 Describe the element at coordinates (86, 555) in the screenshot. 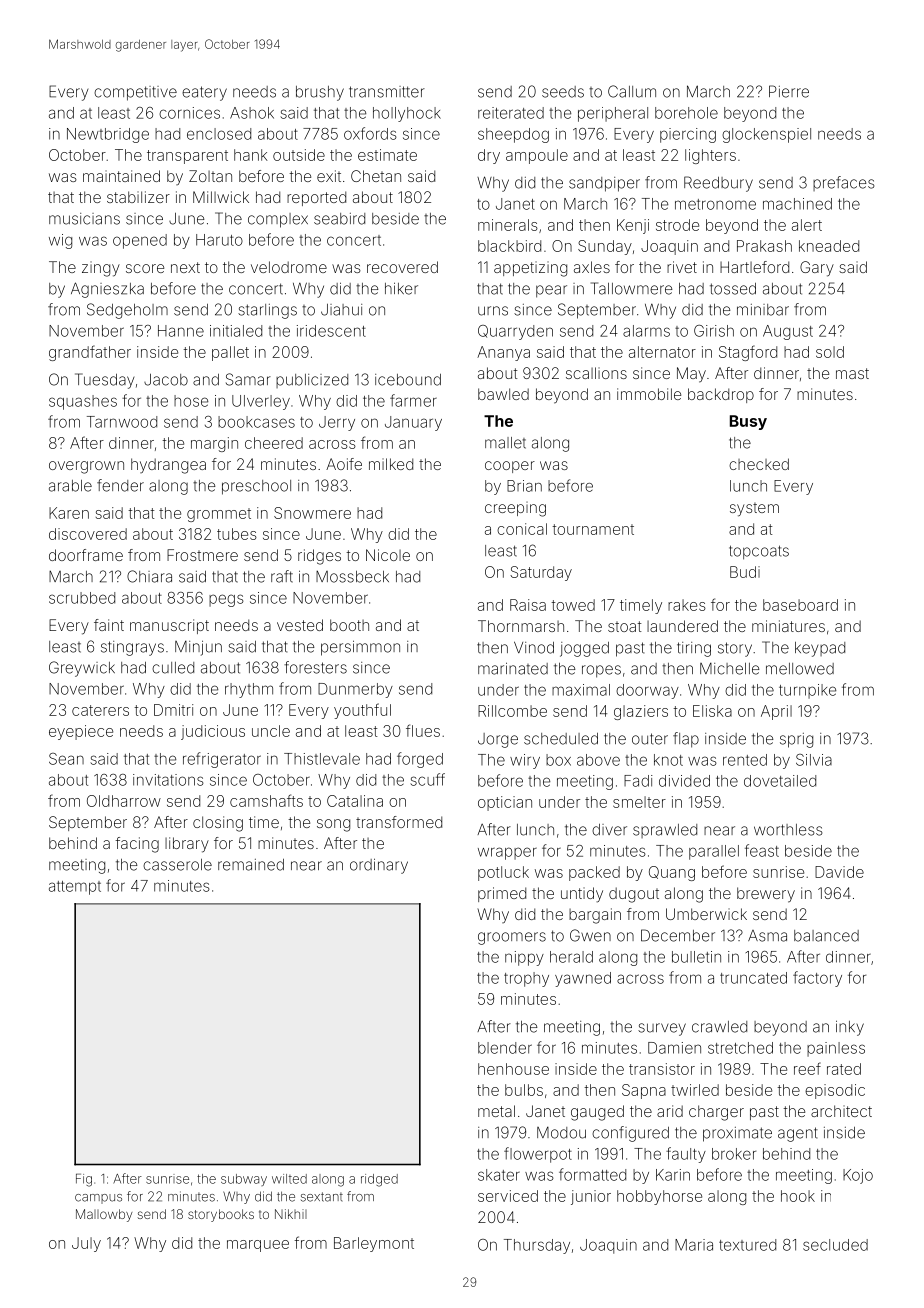

I see `doorframe` at that location.
